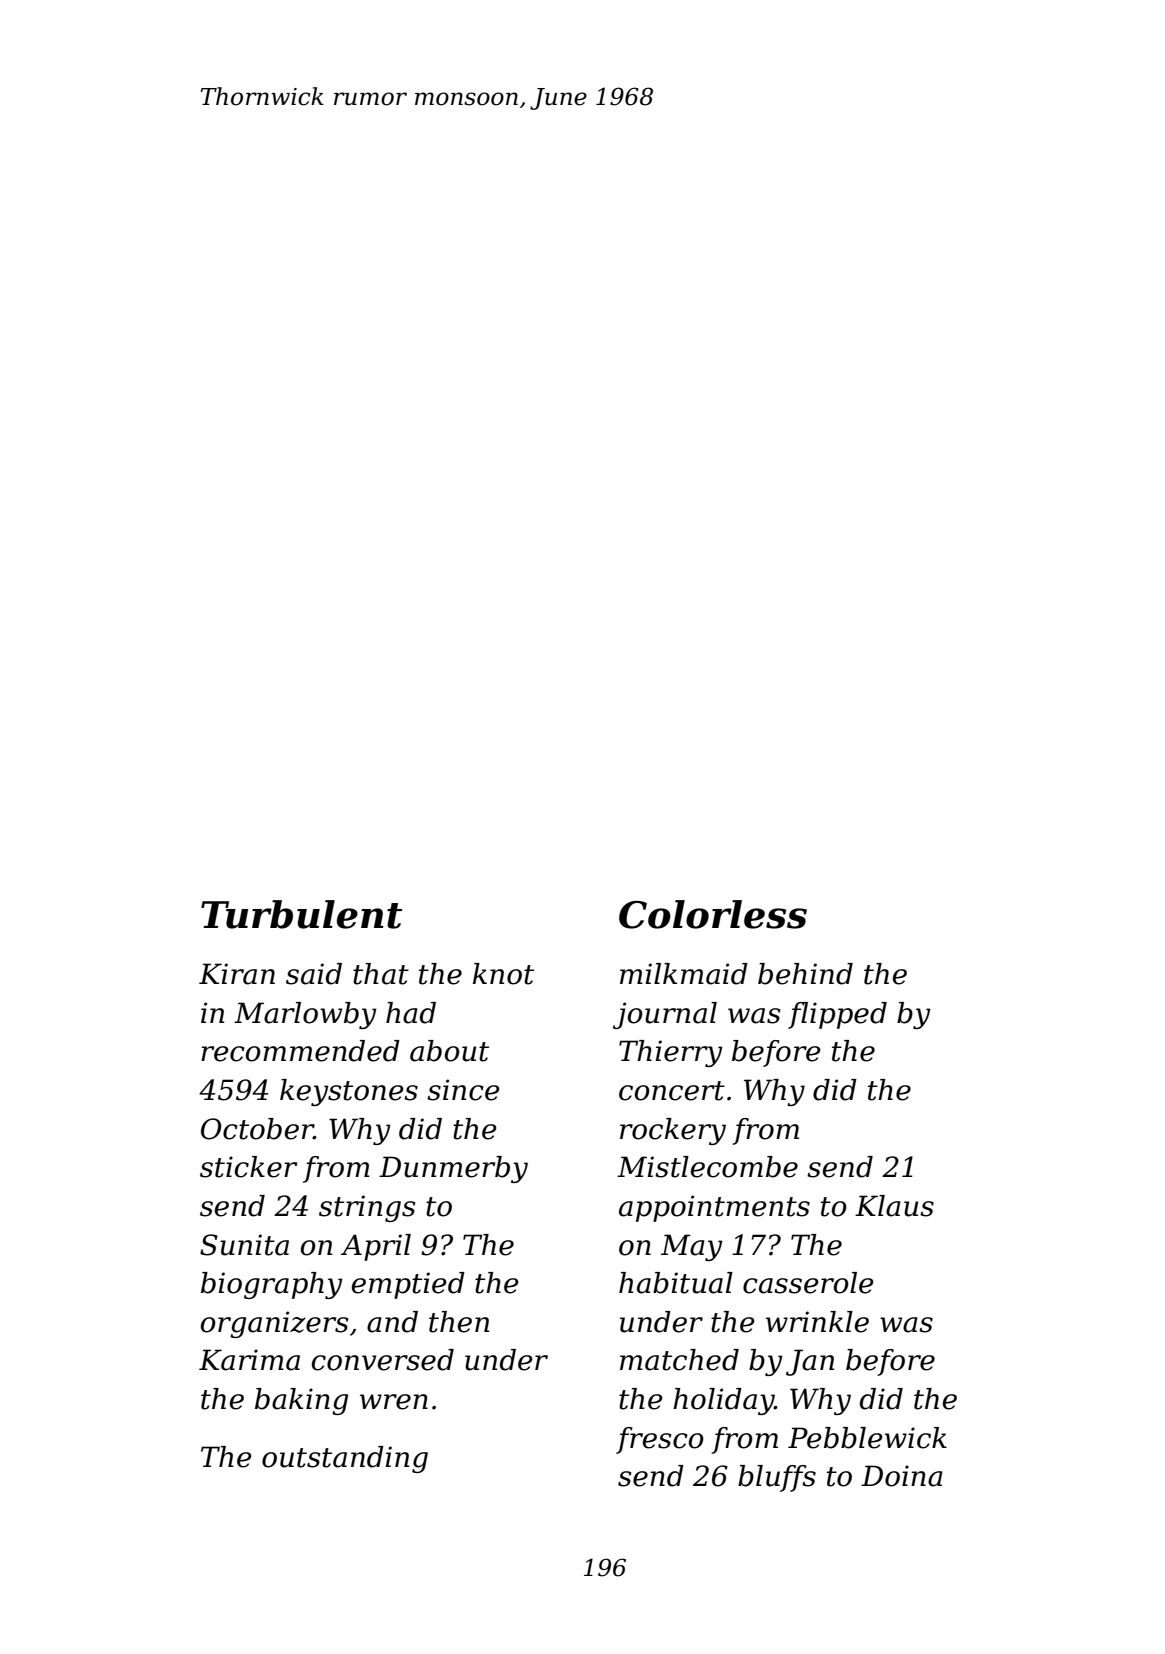  What do you see at coordinates (381, 974) in the document?
I see `that` at bounding box center [381, 974].
